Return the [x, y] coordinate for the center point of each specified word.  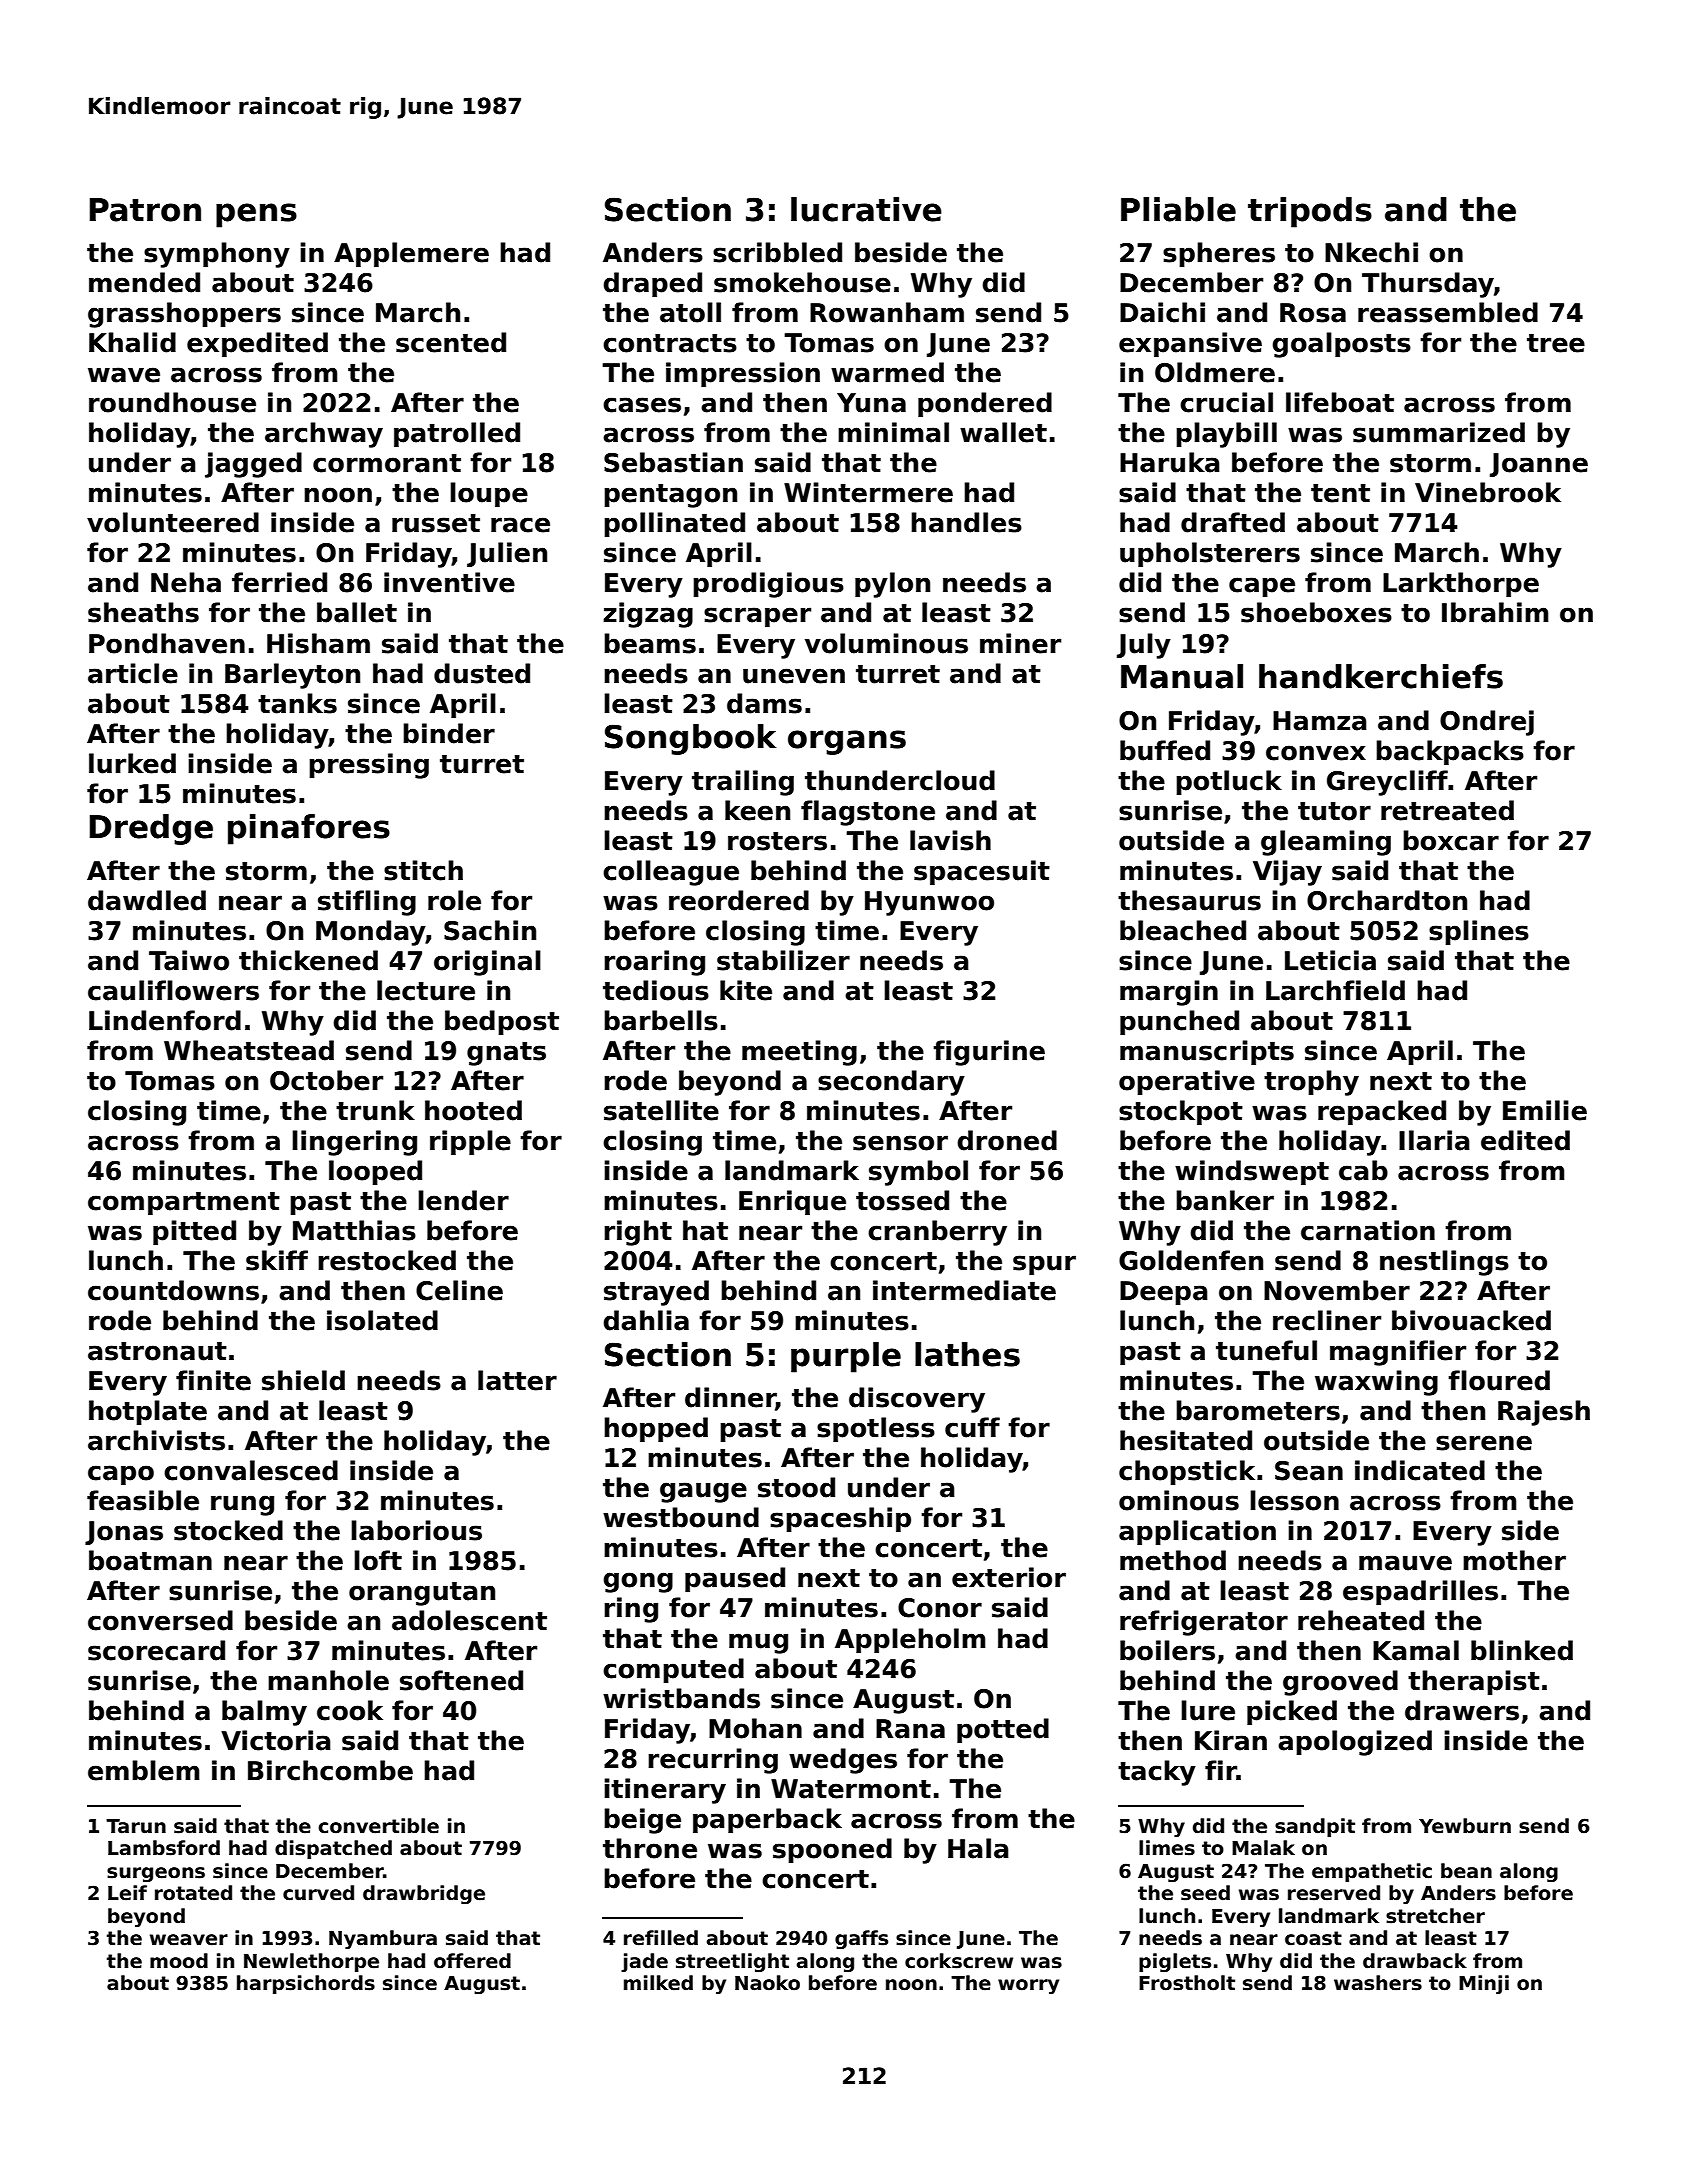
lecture [426, 990]
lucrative [866, 209]
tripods [1310, 212]
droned [1007, 1140]
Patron [145, 210]
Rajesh [1544, 1413]
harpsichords [306, 1984]
